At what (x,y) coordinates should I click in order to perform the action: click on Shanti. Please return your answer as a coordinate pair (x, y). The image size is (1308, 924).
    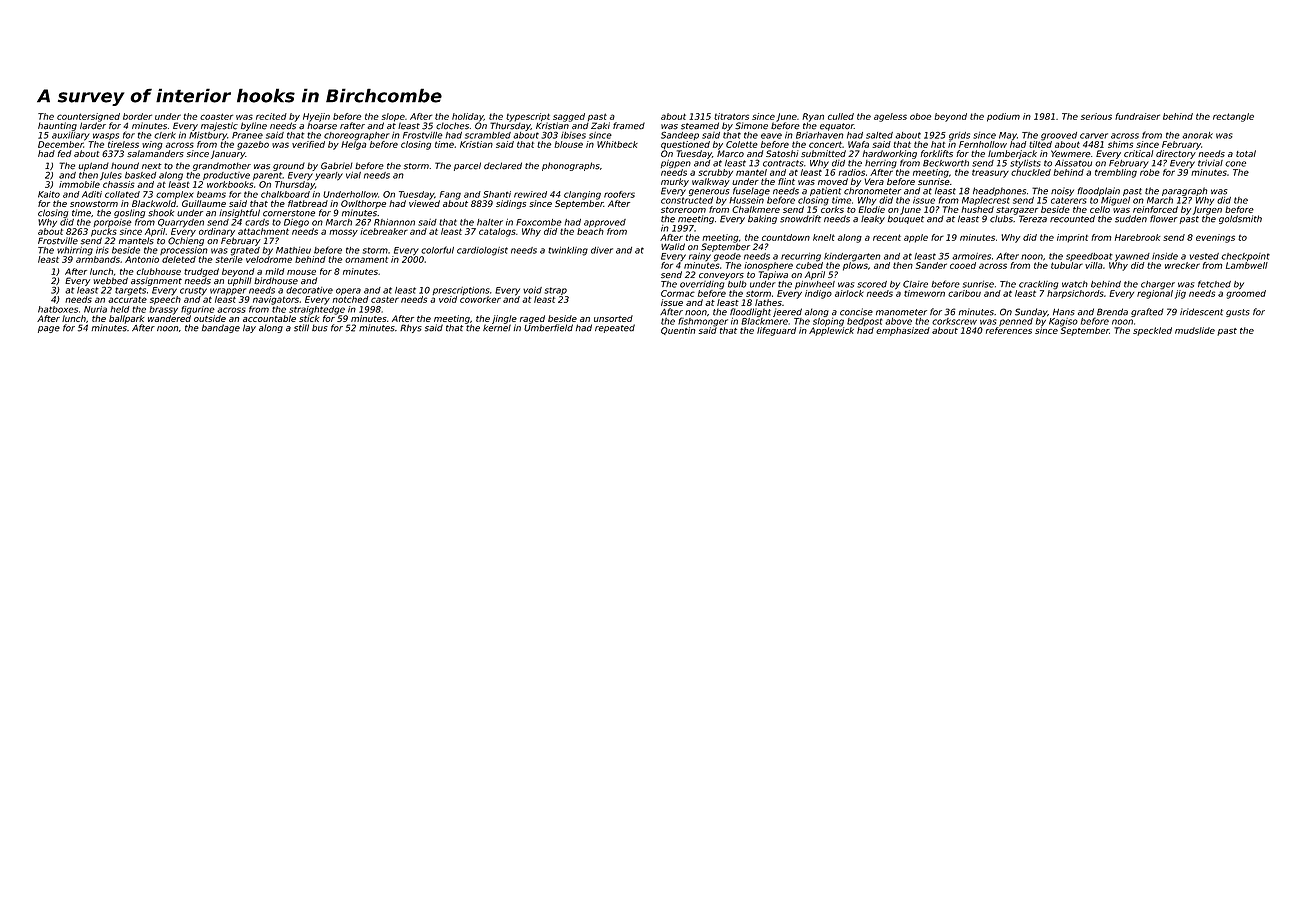
    Looking at the image, I should click on (497, 194).
